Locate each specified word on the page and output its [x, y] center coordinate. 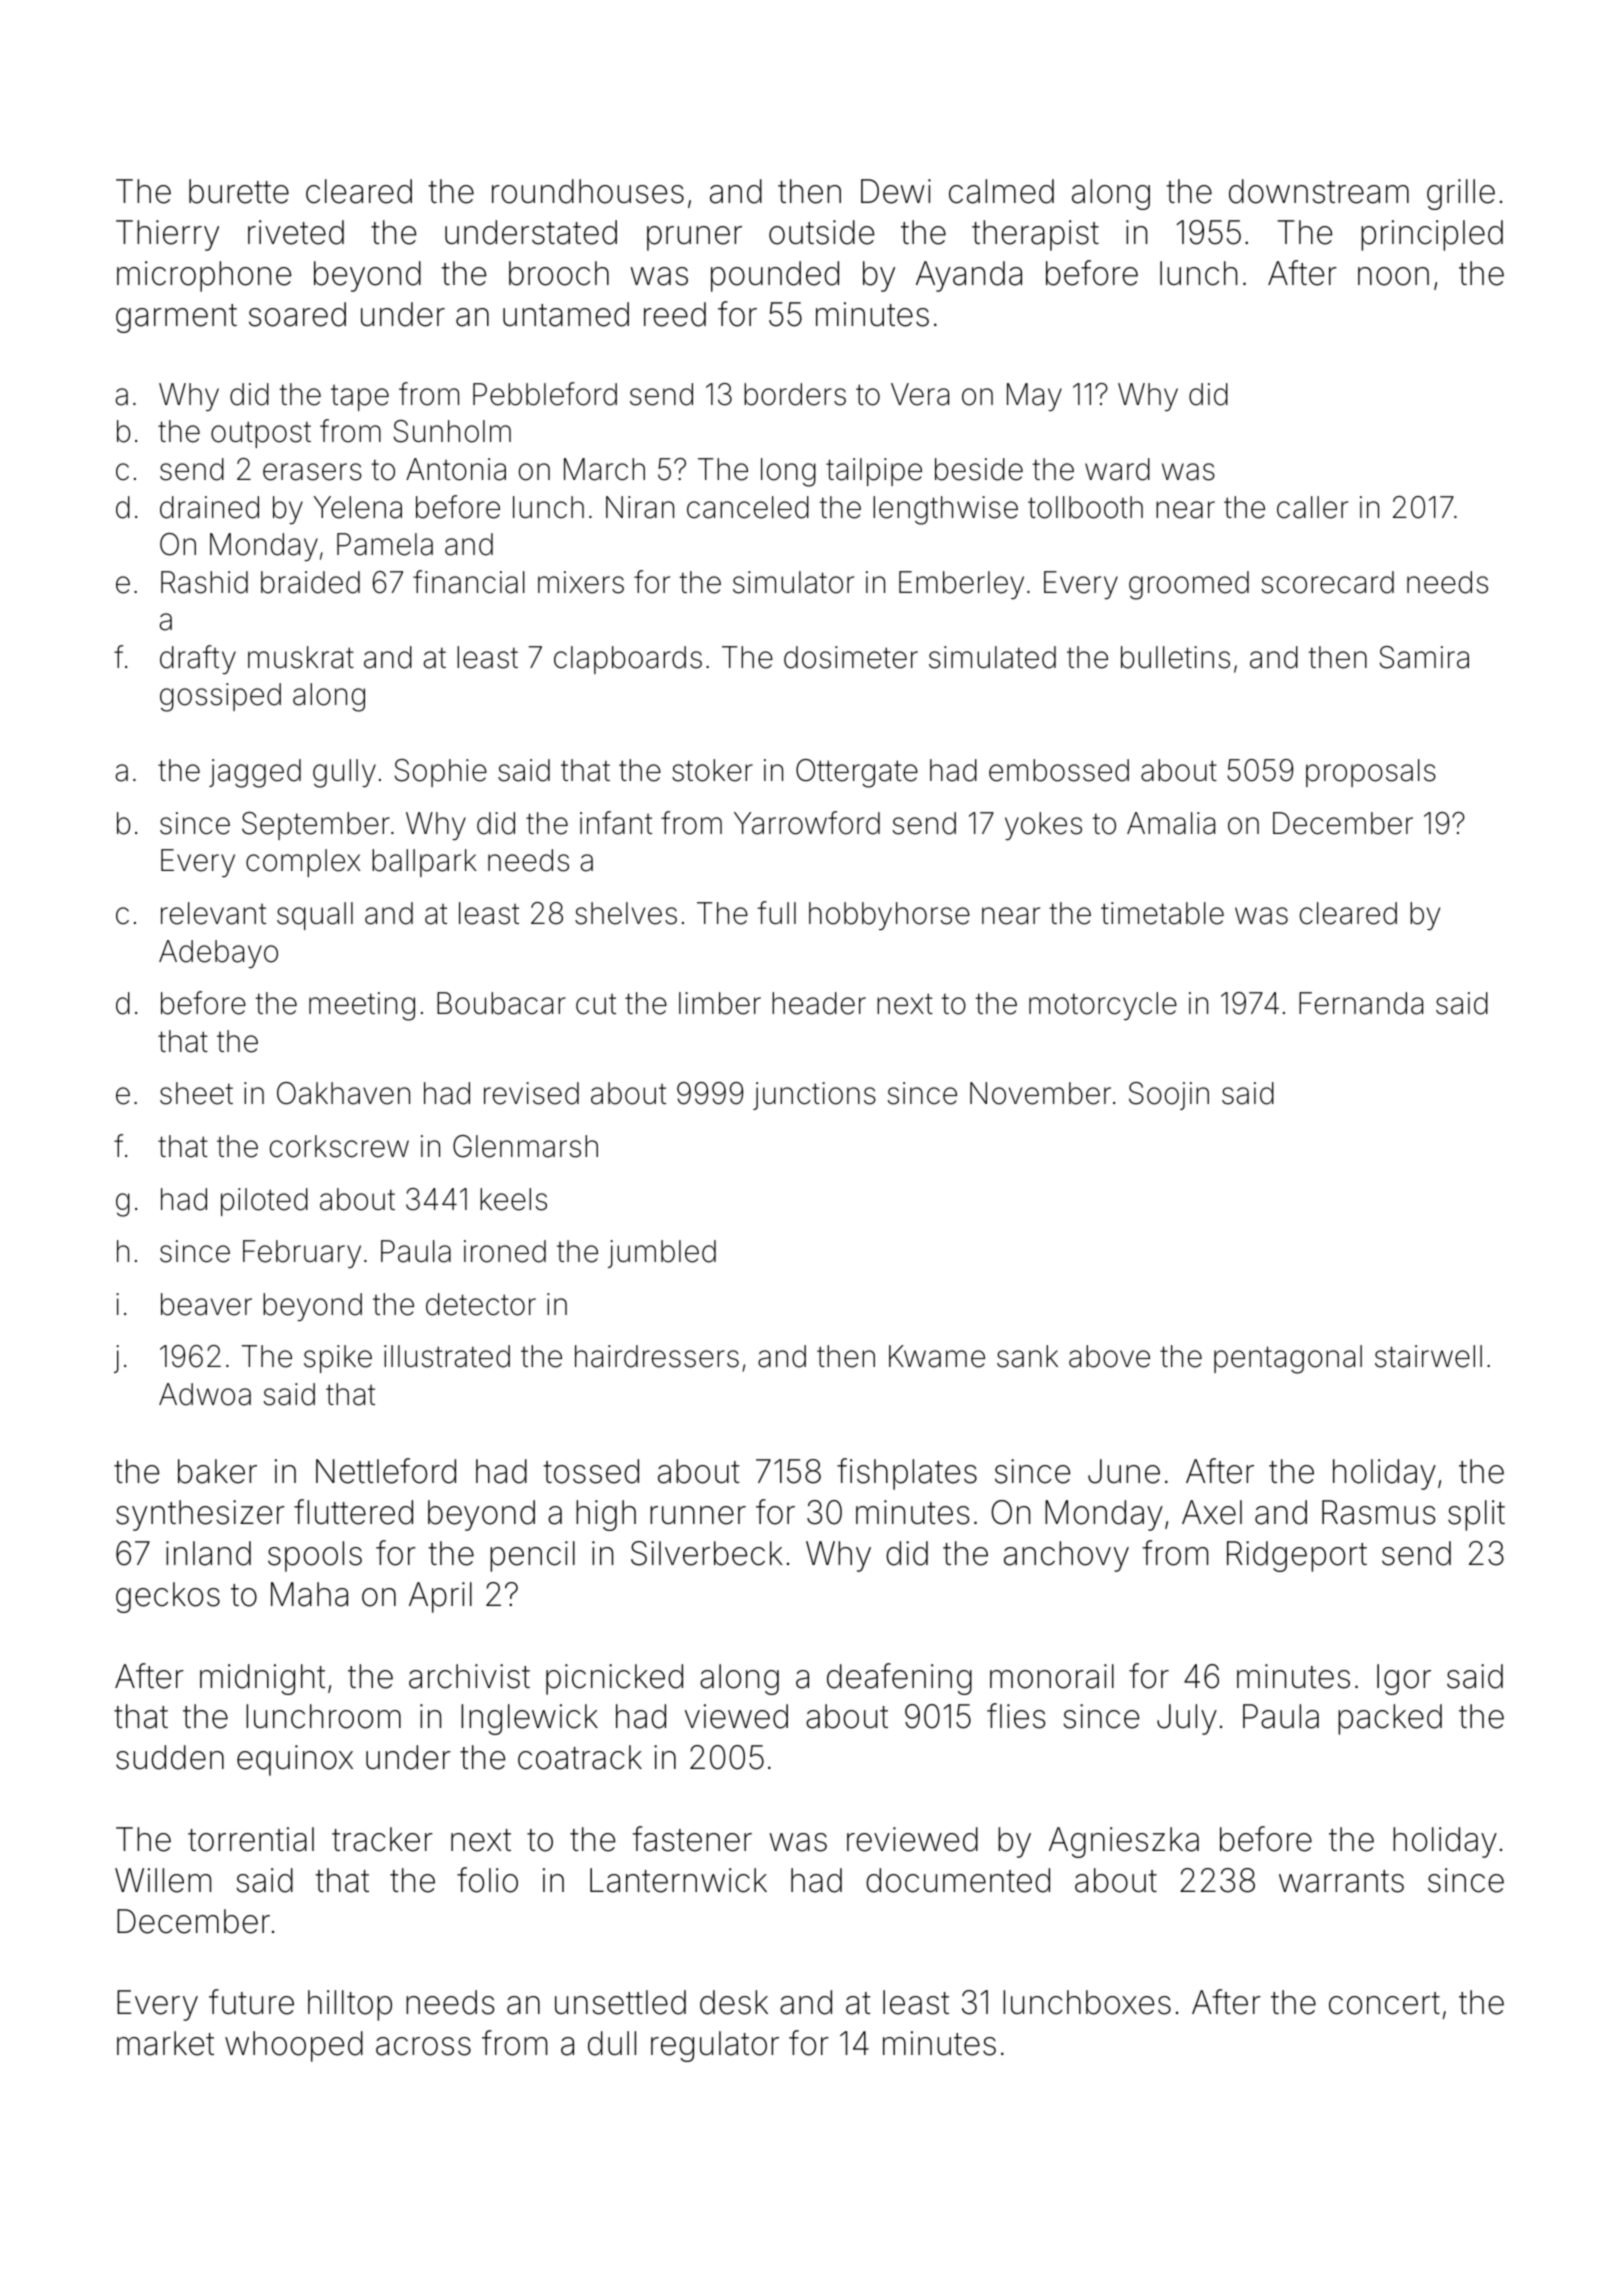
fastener [692, 1839]
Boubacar [501, 1003]
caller [1312, 507]
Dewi [896, 191]
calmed [1001, 191]
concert [1384, 2003]
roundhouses [588, 191]
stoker [712, 770]
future [251, 2002]
